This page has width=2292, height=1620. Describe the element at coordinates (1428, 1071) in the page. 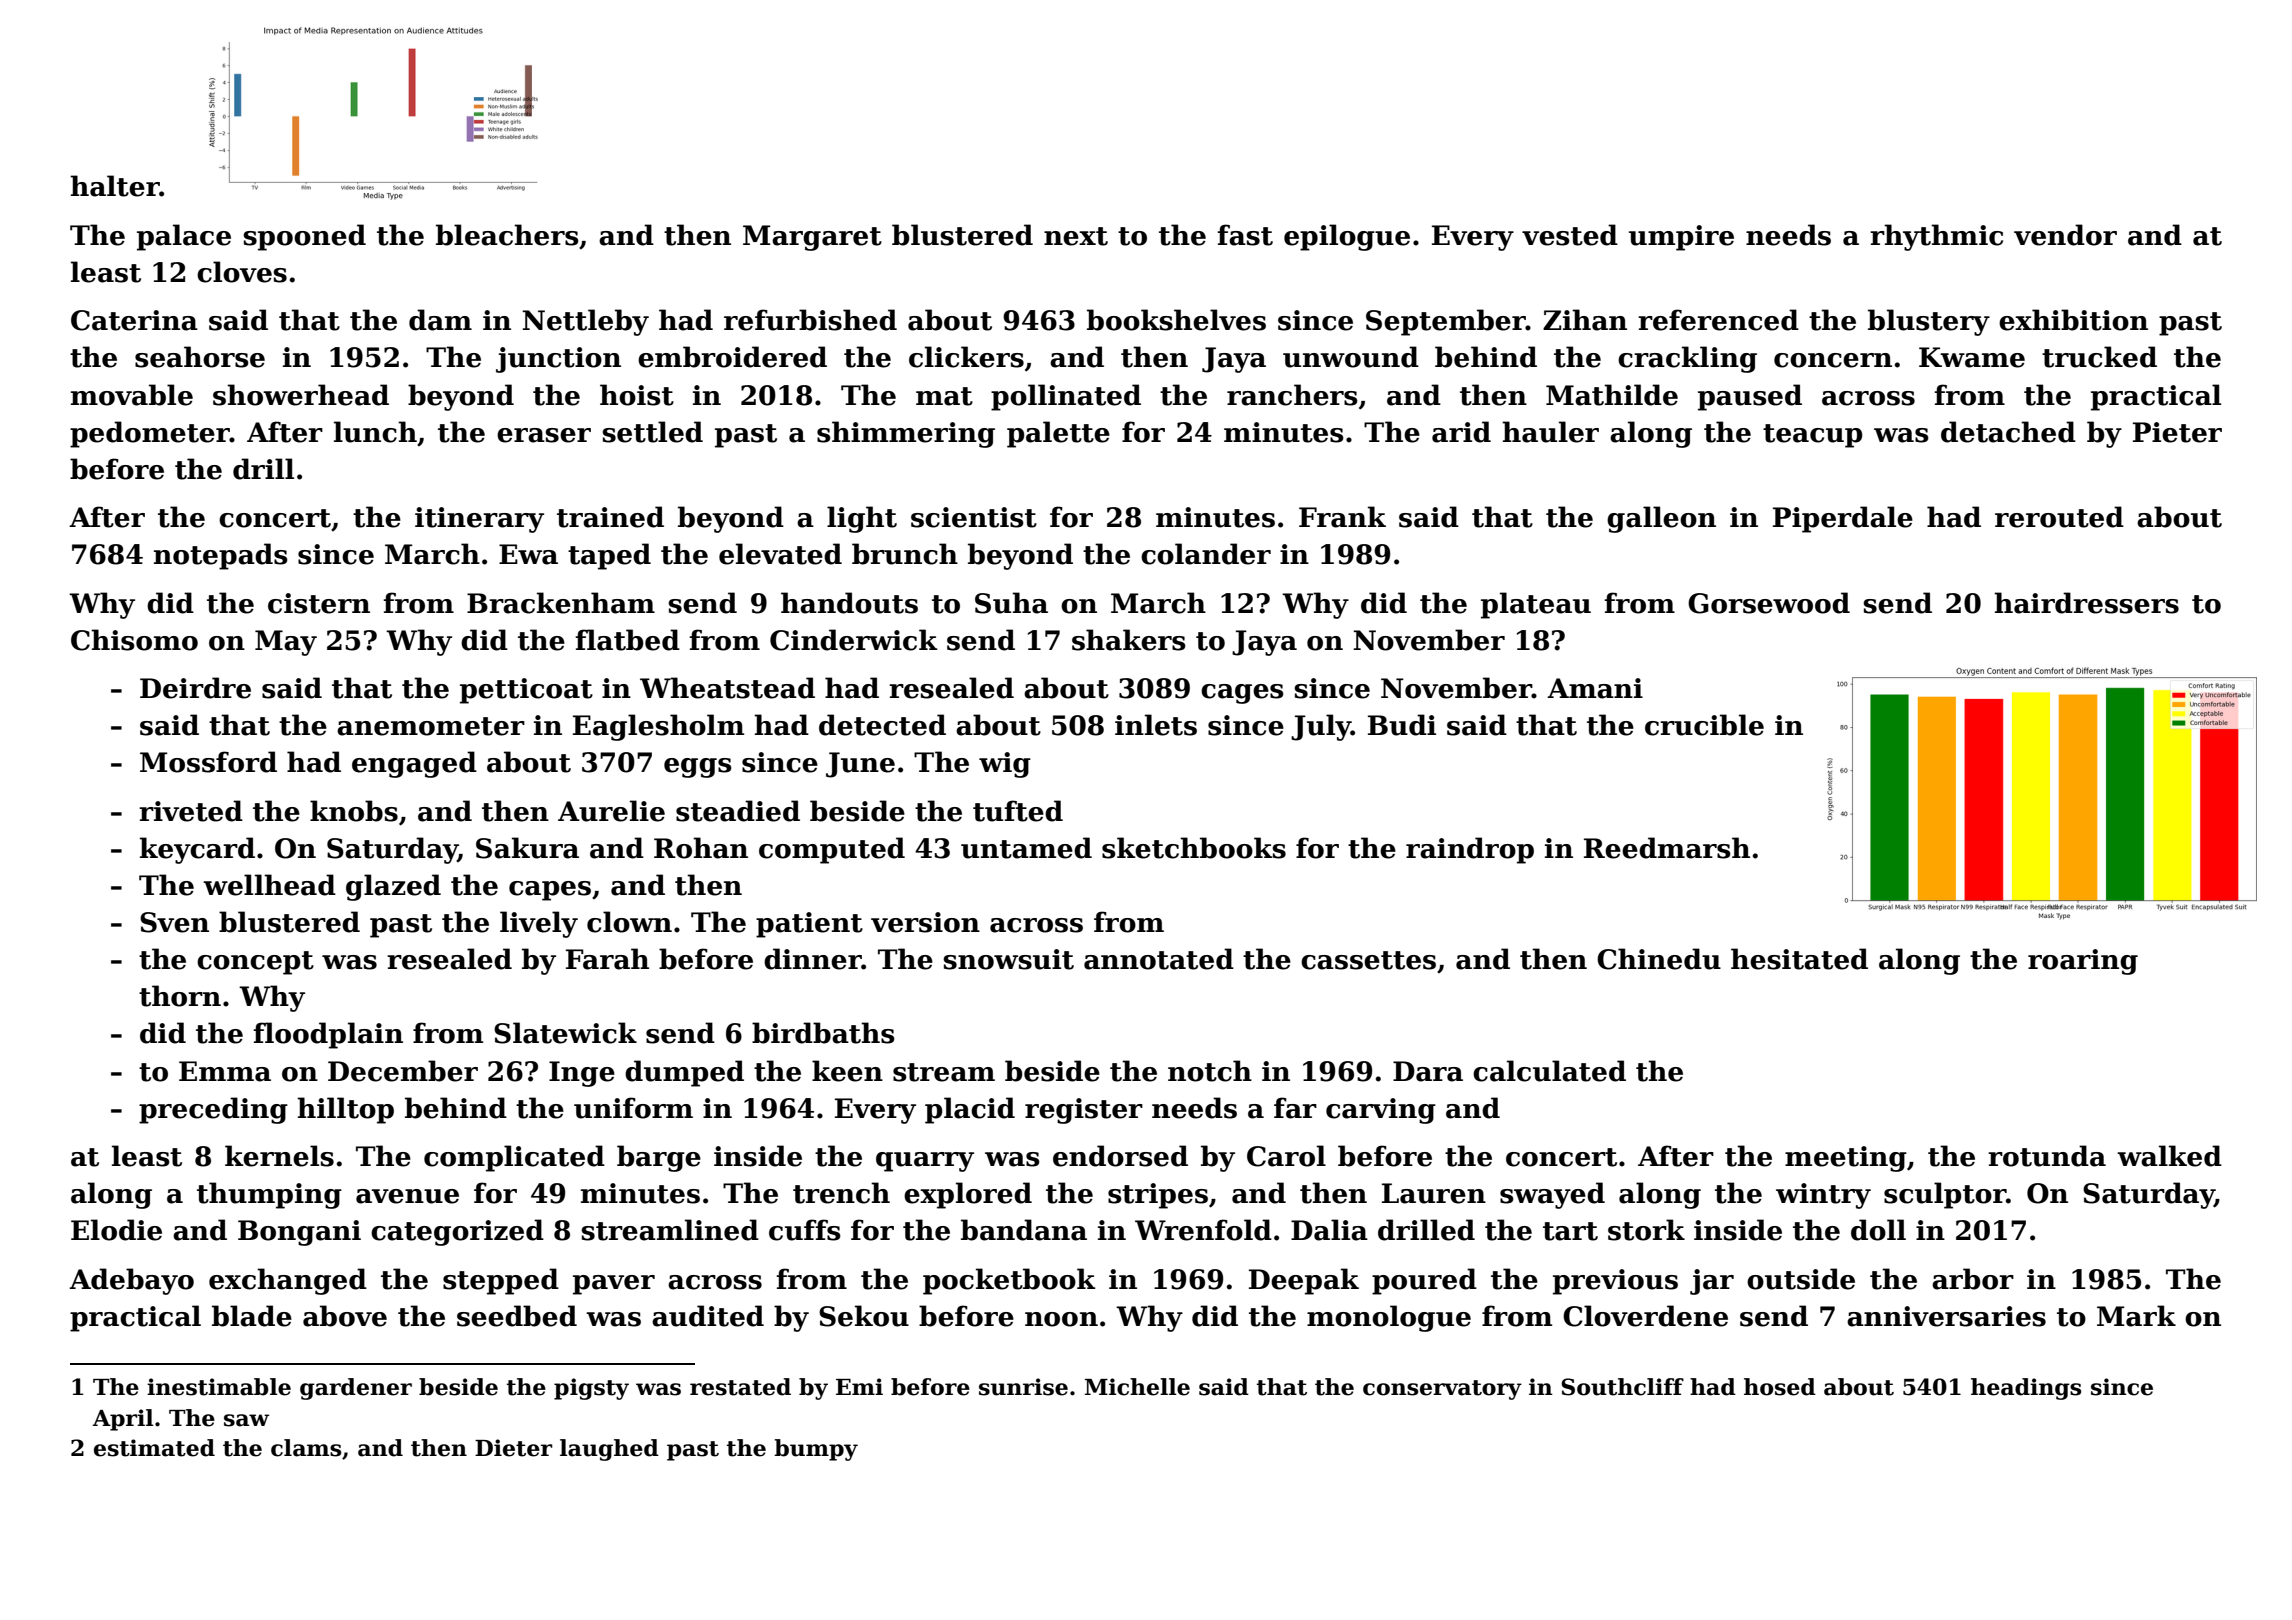

I see `Dara` at that location.
